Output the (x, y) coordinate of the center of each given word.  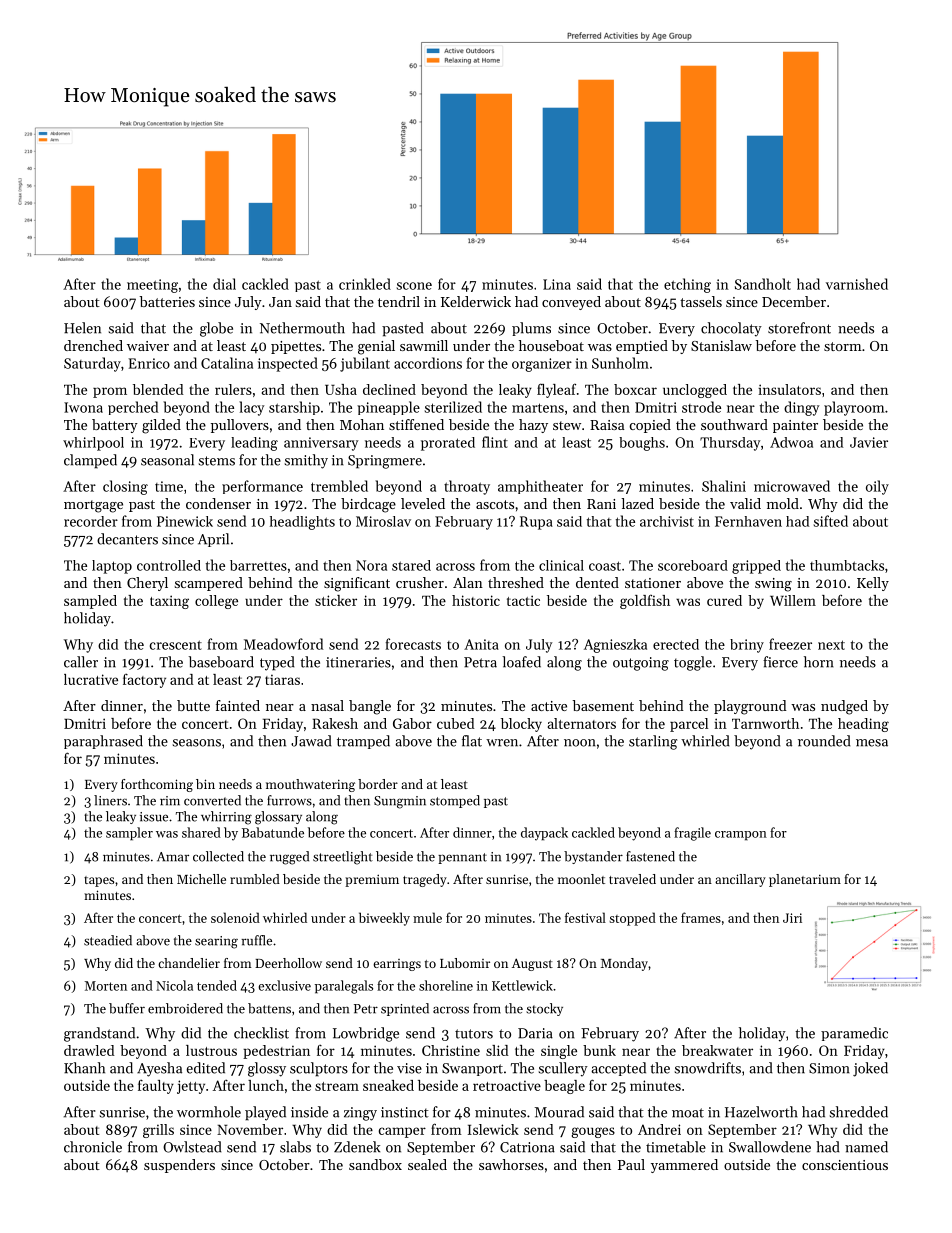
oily (877, 487)
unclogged (695, 391)
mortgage (93, 506)
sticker (336, 600)
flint (495, 442)
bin (205, 784)
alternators (582, 723)
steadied (108, 940)
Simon (829, 1068)
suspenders (179, 1166)
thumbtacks (847, 565)
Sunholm (620, 363)
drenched (93, 345)
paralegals (344, 987)
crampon (741, 836)
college (216, 602)
